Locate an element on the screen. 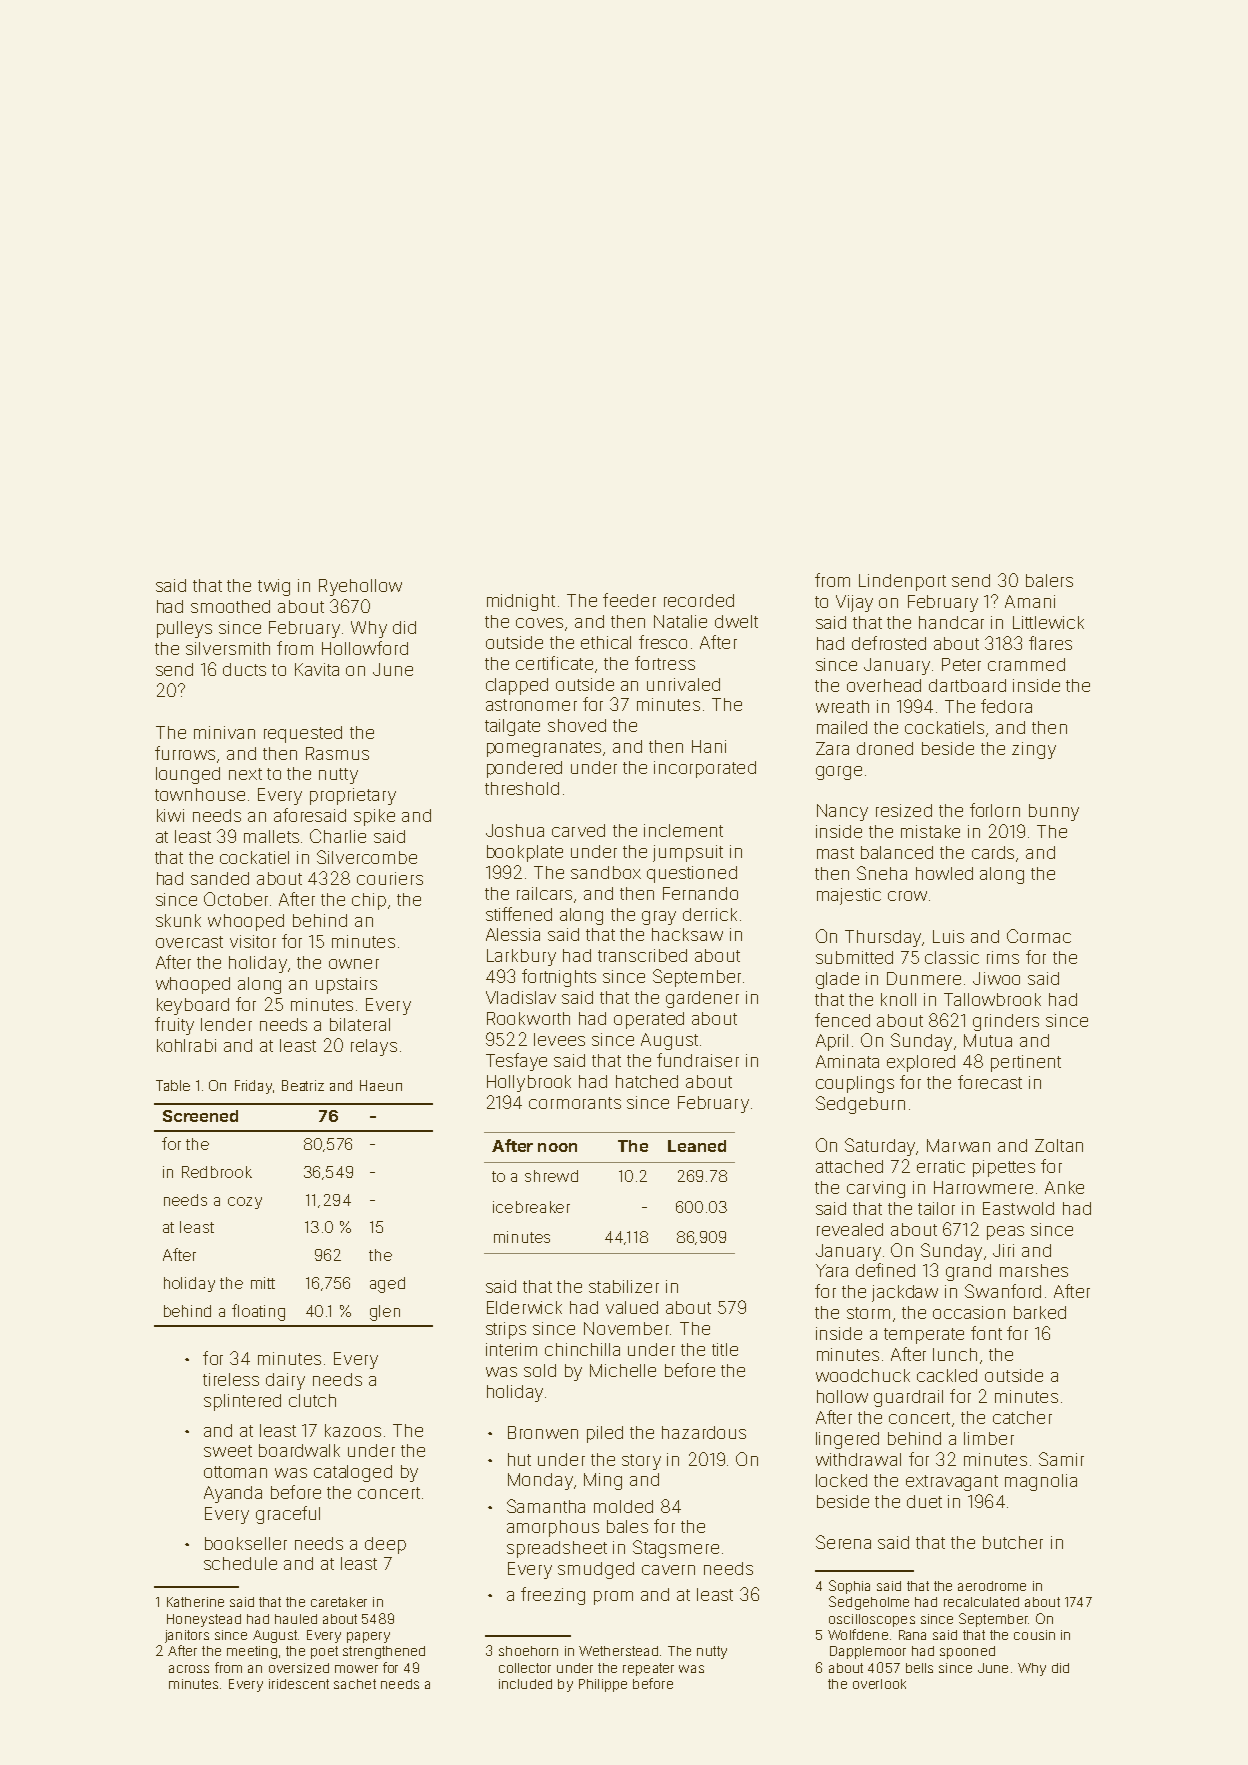 This screenshot has height=1765, width=1248. Screened is located at coordinates (200, 1116).
